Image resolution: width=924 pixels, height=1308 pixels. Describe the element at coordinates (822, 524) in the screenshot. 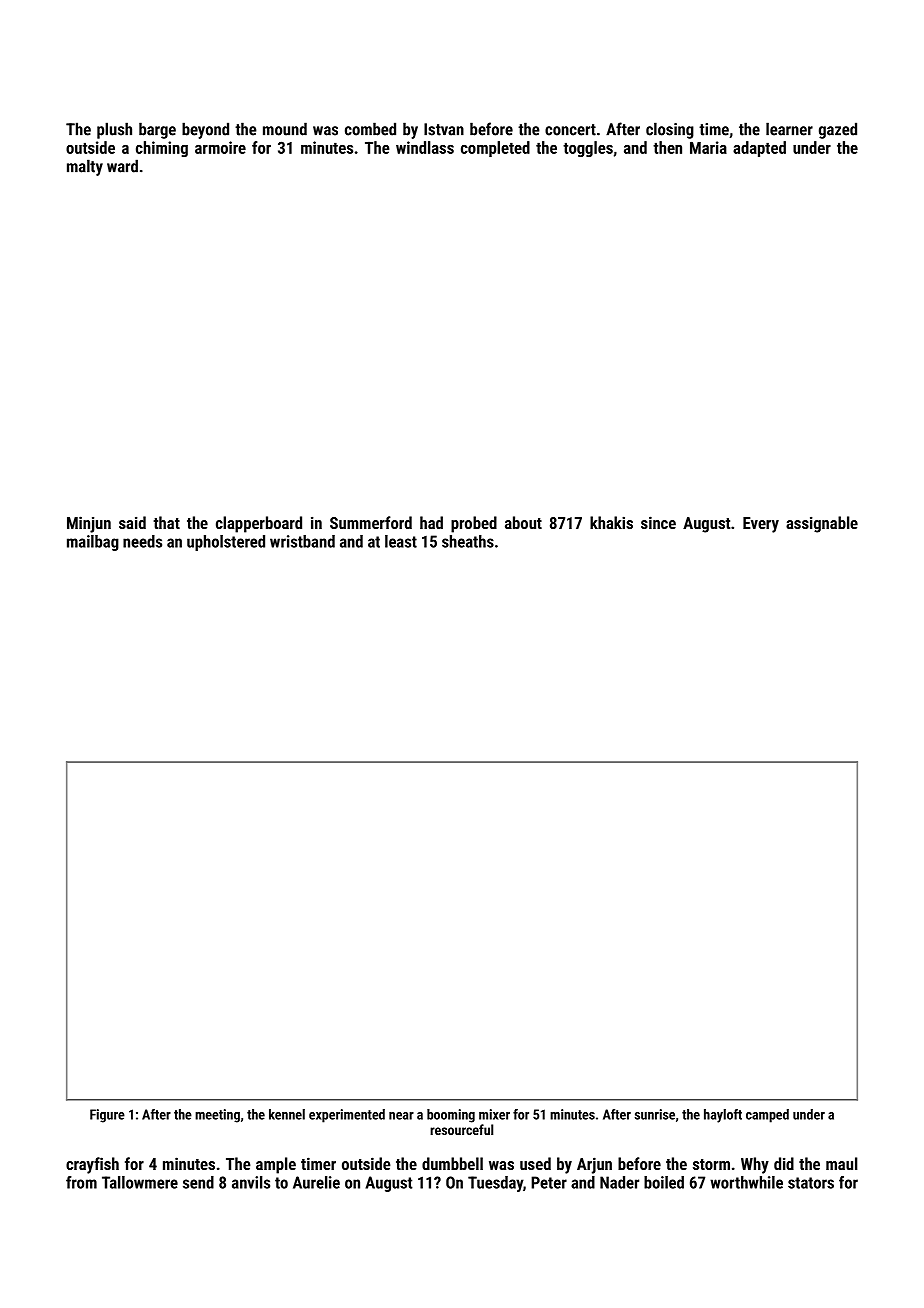

I see `assignable` at that location.
